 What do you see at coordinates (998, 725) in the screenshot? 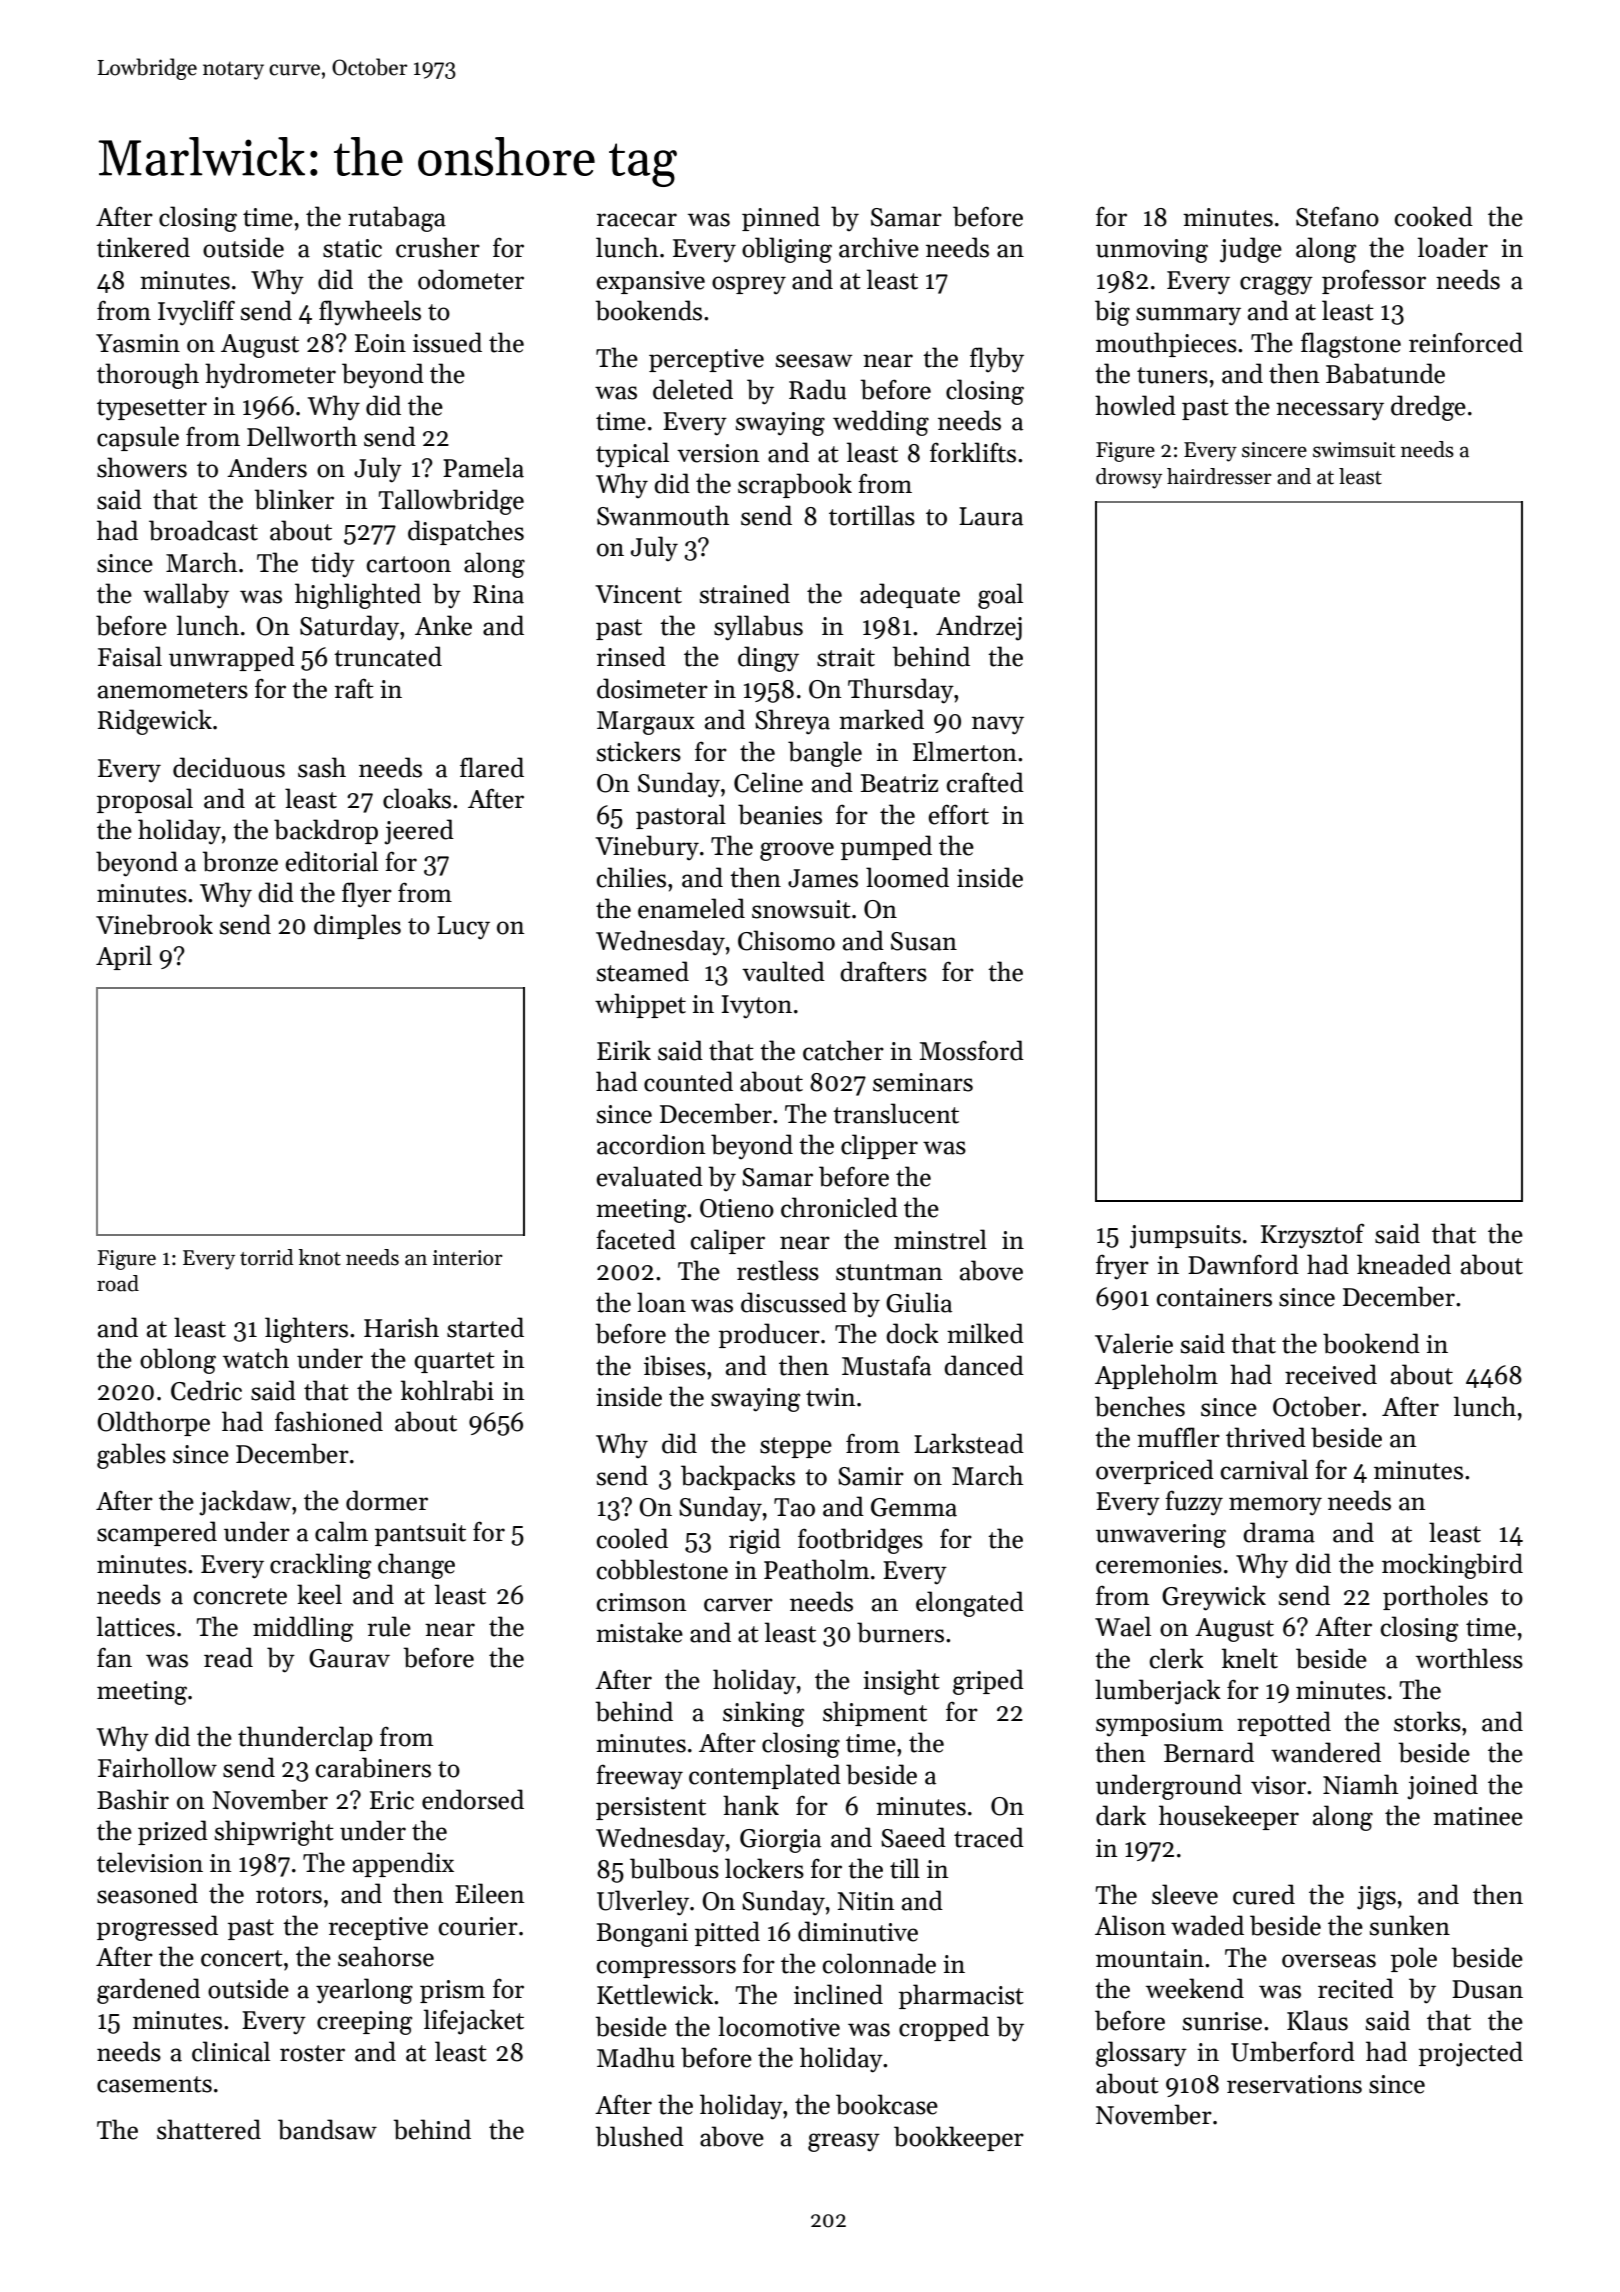
I see `navy` at bounding box center [998, 725].
